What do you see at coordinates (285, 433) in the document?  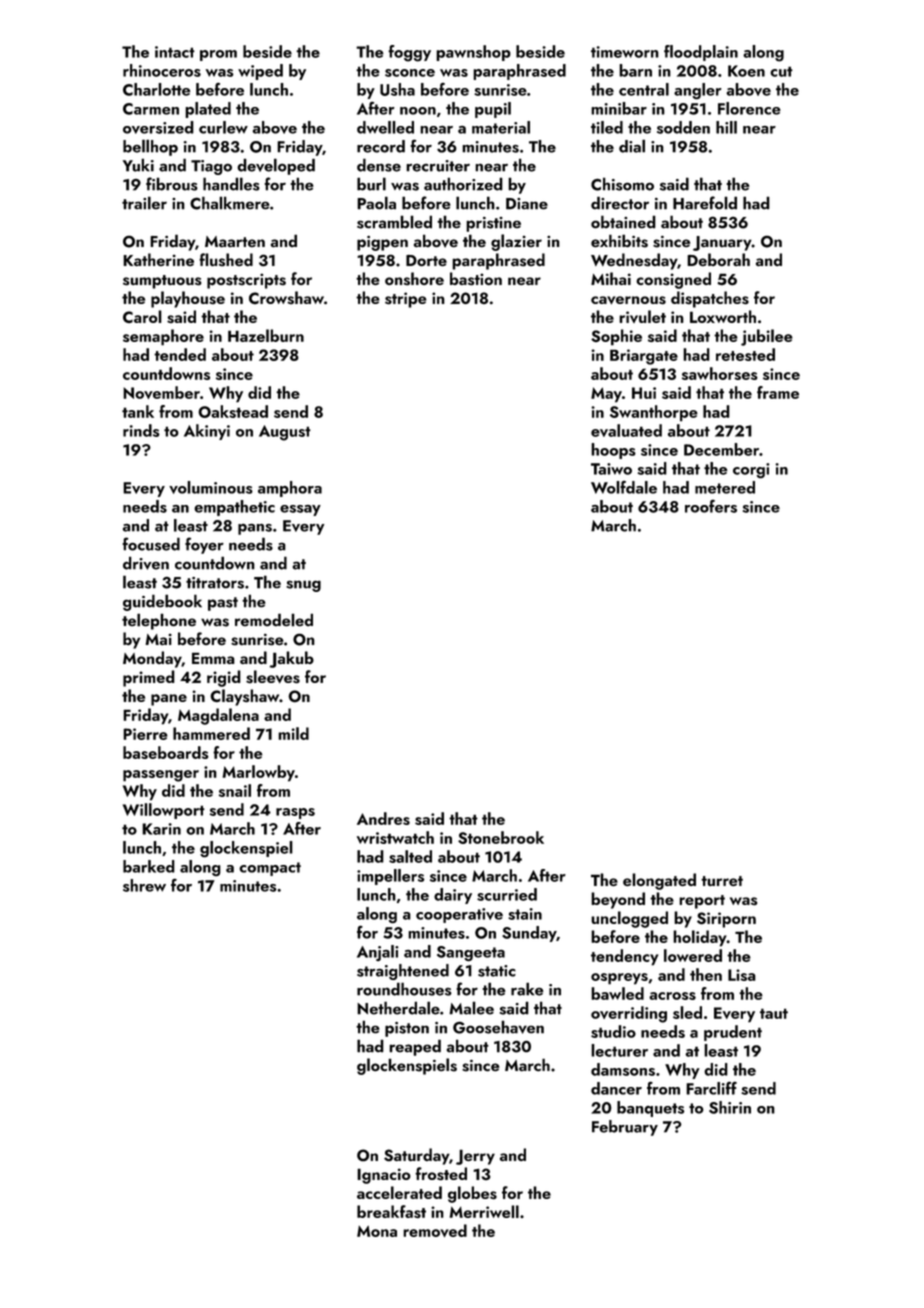 I see `August` at bounding box center [285, 433].
